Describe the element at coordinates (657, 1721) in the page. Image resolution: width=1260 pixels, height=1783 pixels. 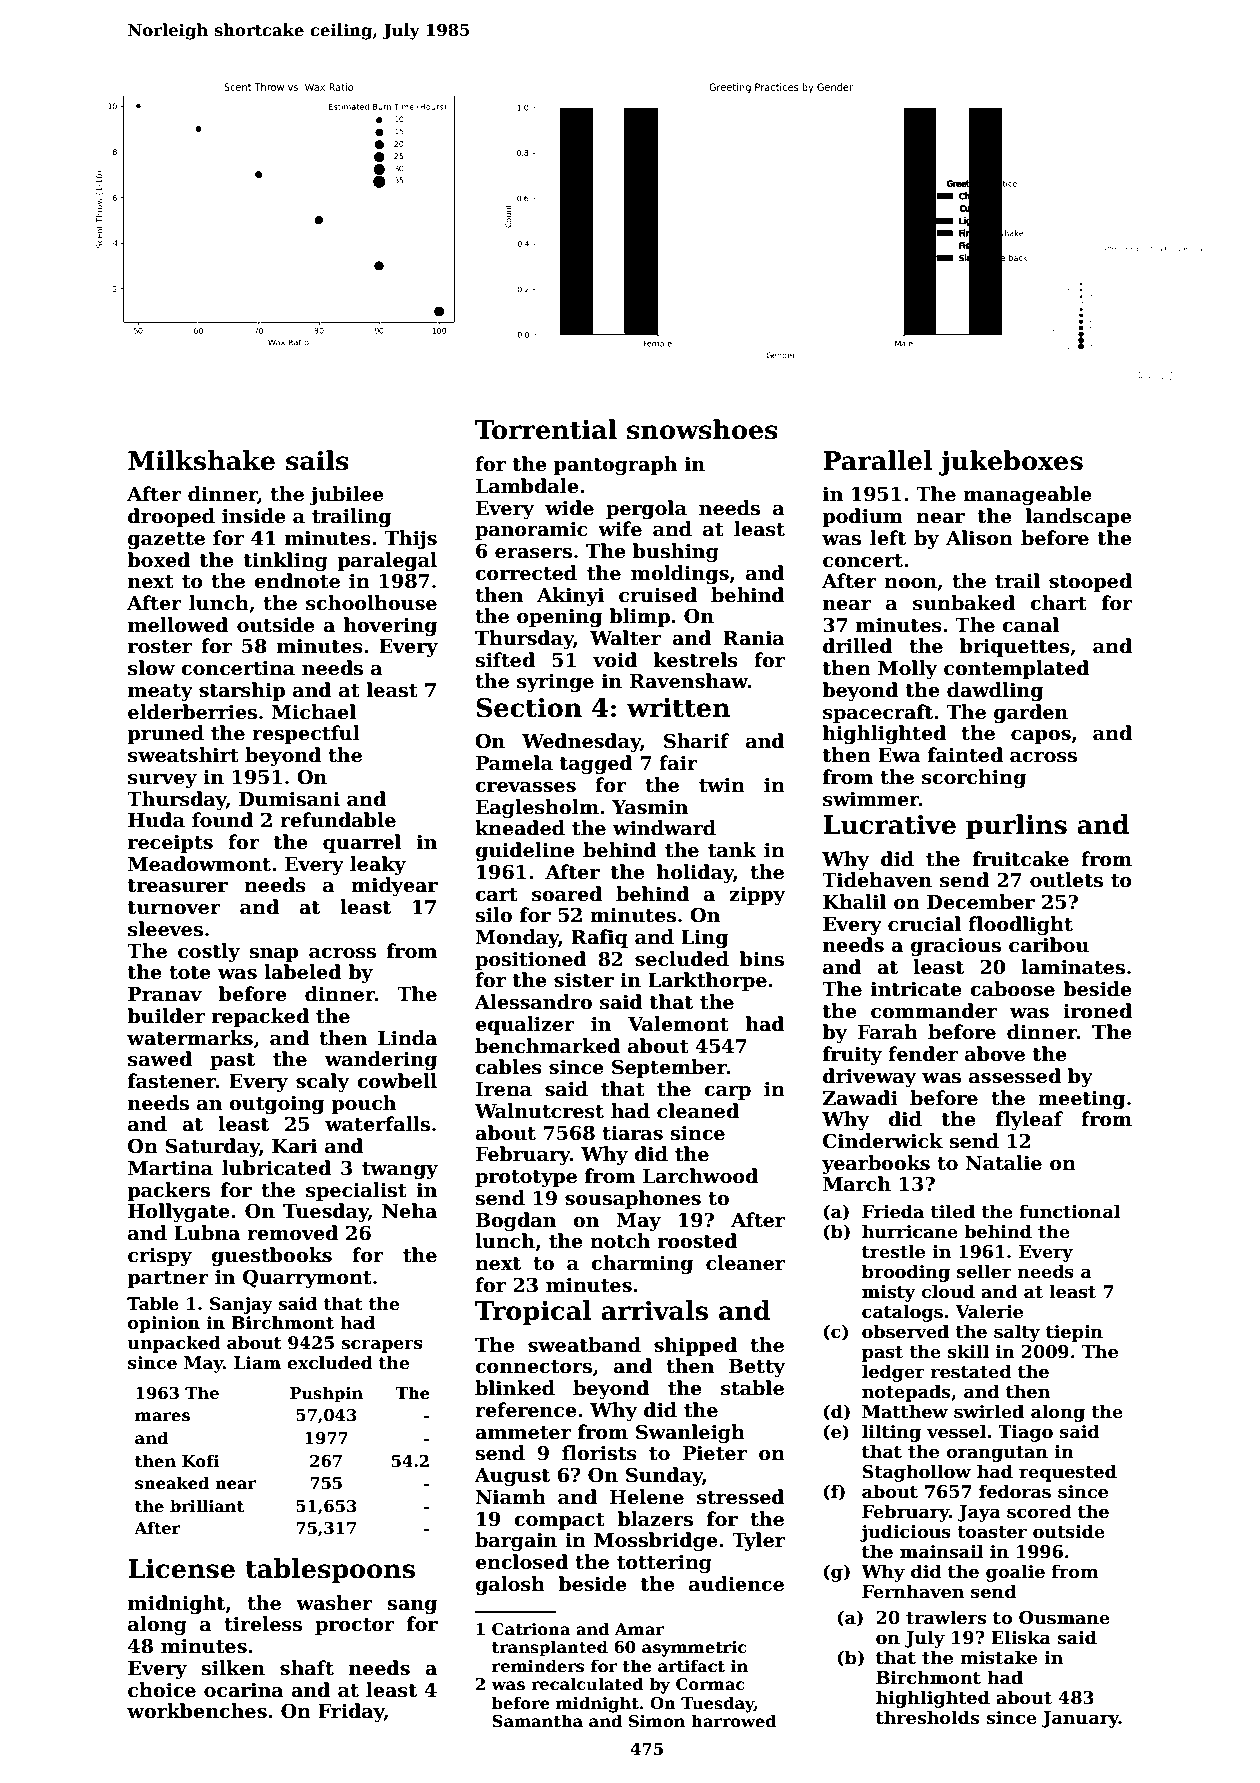
I see `Simon` at that location.
